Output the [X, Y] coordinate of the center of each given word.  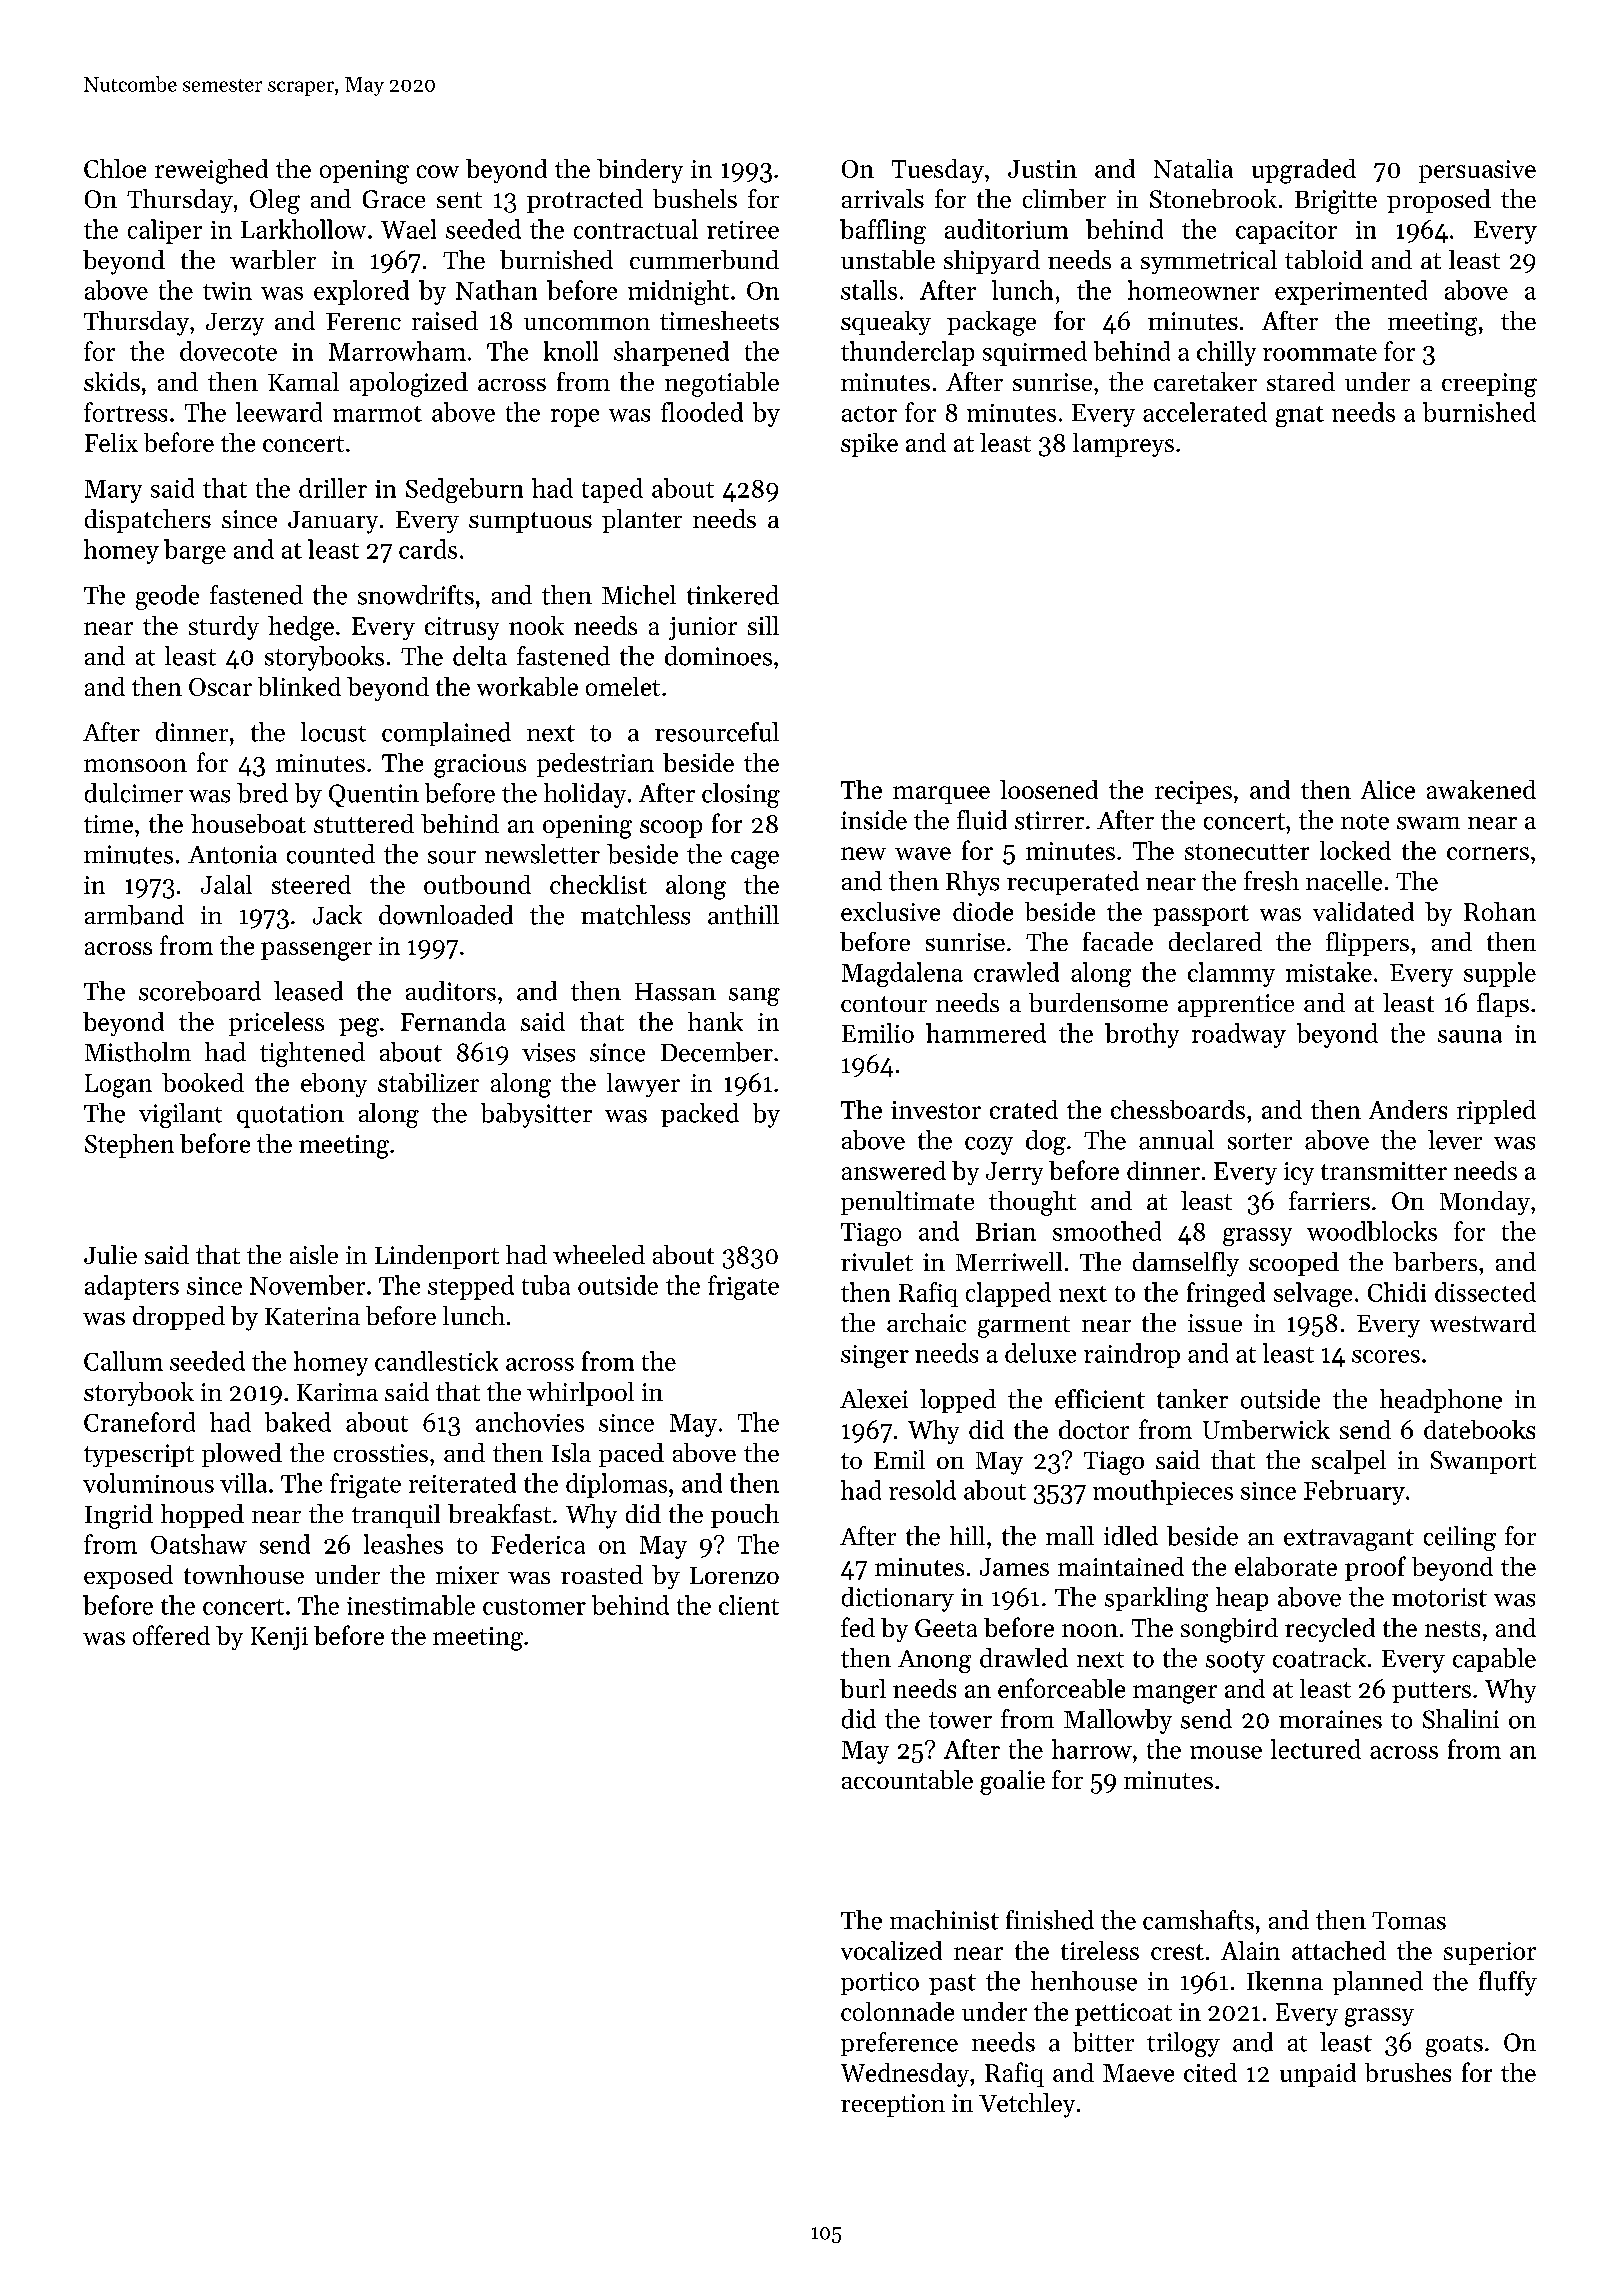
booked [203, 1082]
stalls [869, 290]
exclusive [890, 911]
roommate [1320, 353]
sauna [1470, 1036]
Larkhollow [303, 229]
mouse [1226, 1752]
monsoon [135, 765]
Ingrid [119, 1516]
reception [893, 2105]
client [749, 1605]
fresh [1271, 881]
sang [754, 997]
